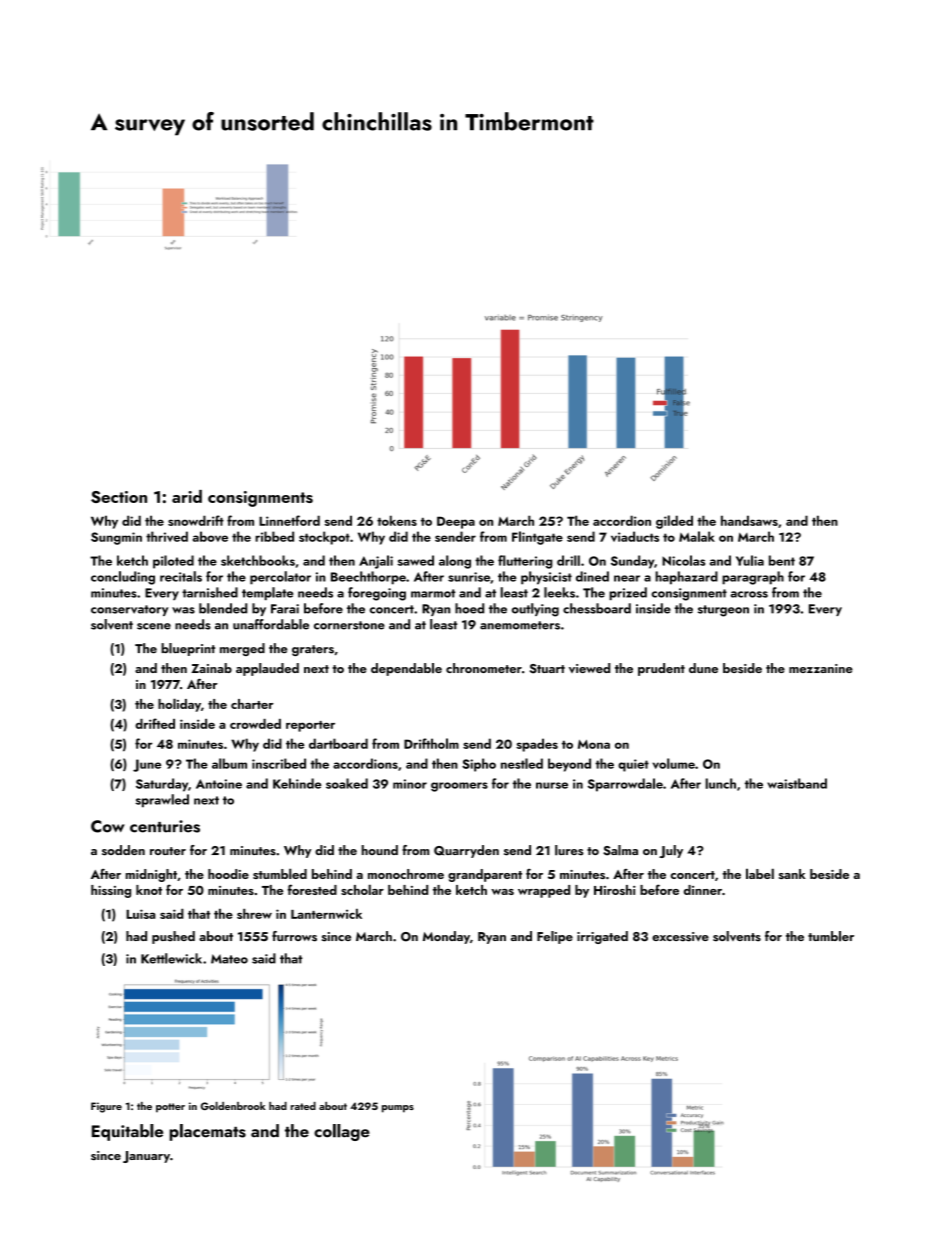 The height and width of the page is (1233, 952). I want to click on sank, so click(792, 874).
